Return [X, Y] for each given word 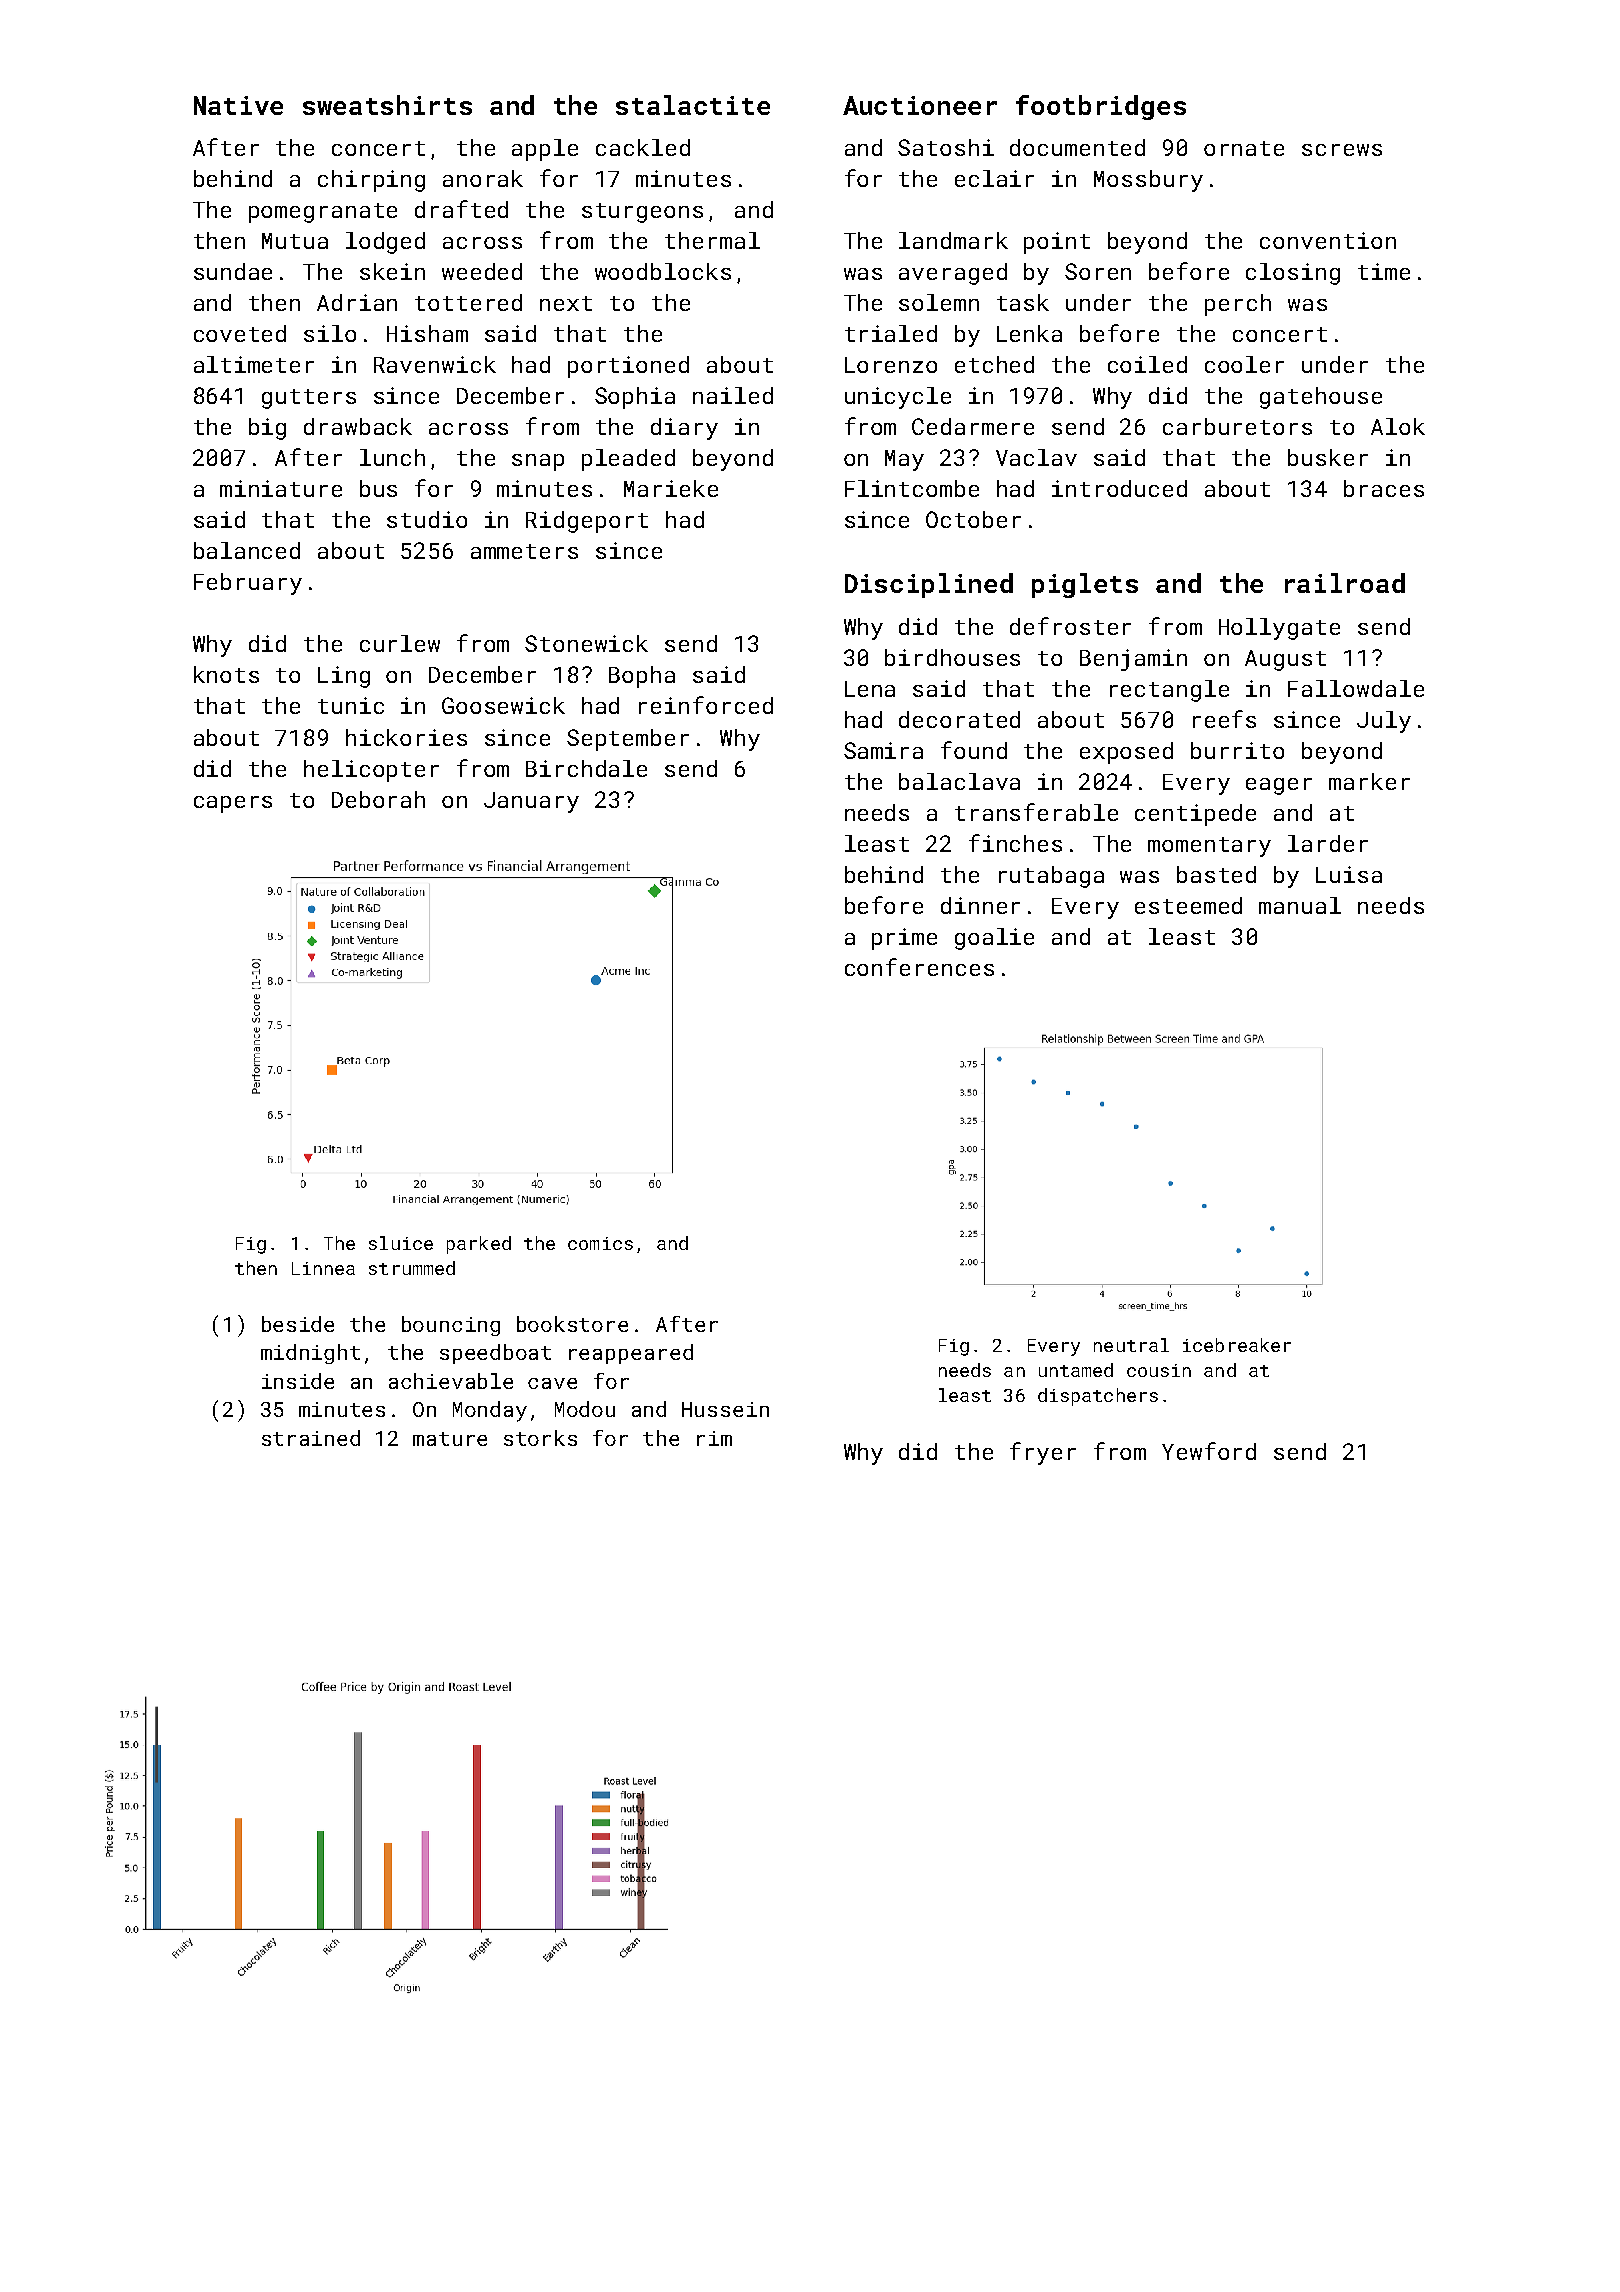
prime [904, 939]
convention [1328, 240]
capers [233, 804]
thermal [712, 240]
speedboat [495, 1354]
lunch [392, 457]
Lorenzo [891, 365]
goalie [994, 939]
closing [1293, 274]
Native [238, 105]
